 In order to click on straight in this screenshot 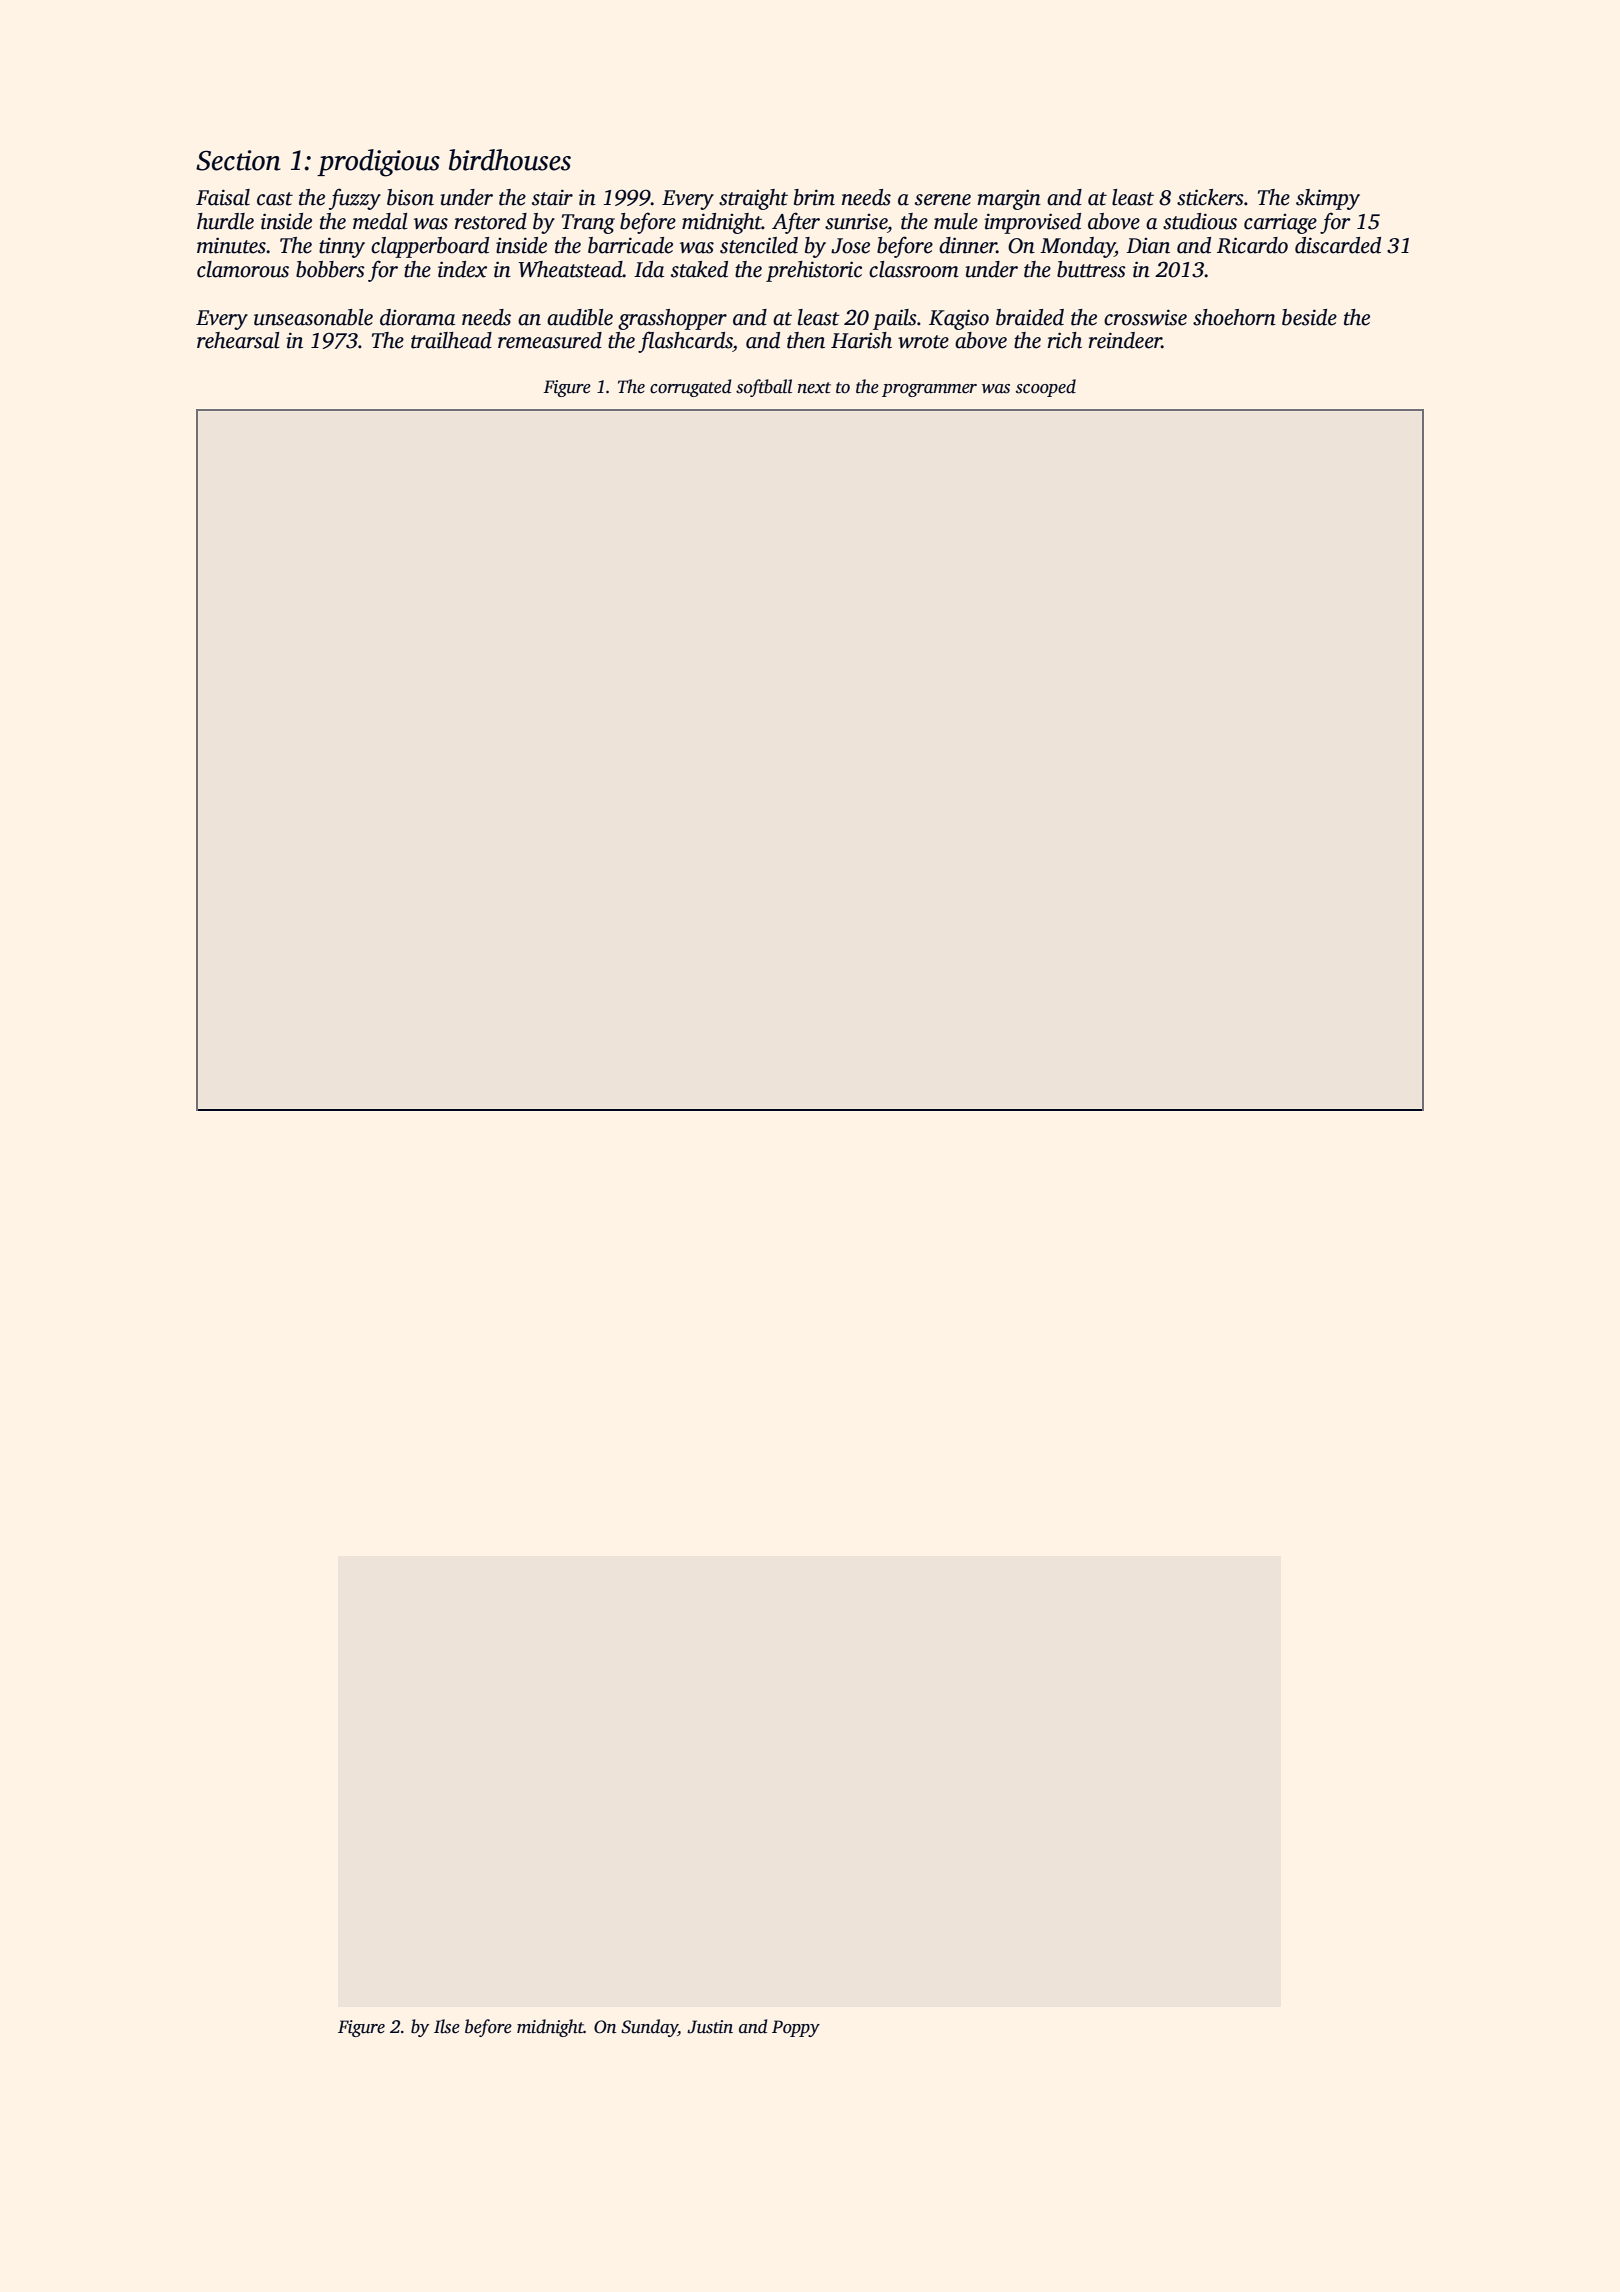, I will do `click(753, 199)`.
